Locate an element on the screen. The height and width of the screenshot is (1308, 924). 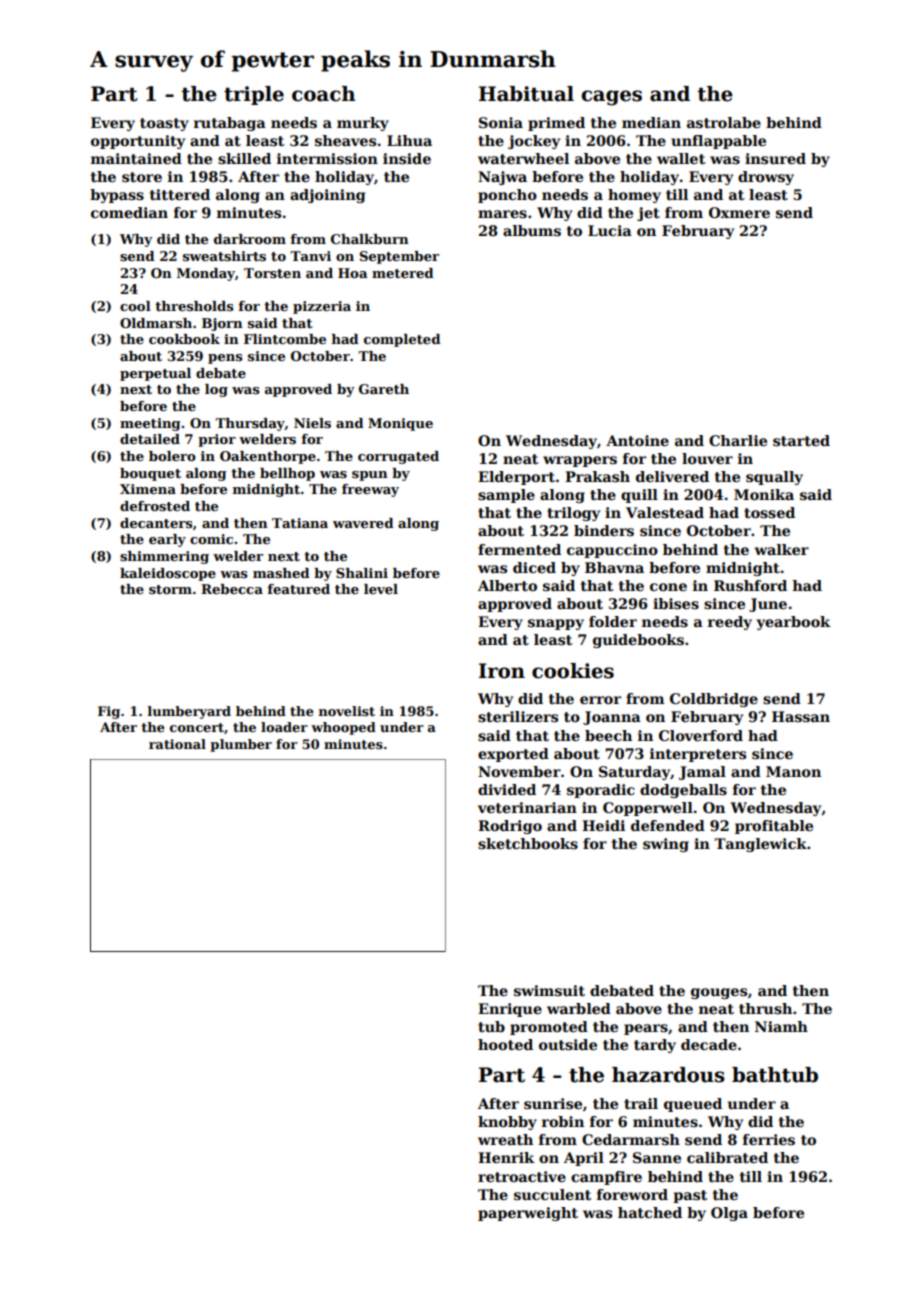
cages is located at coordinates (611, 98).
